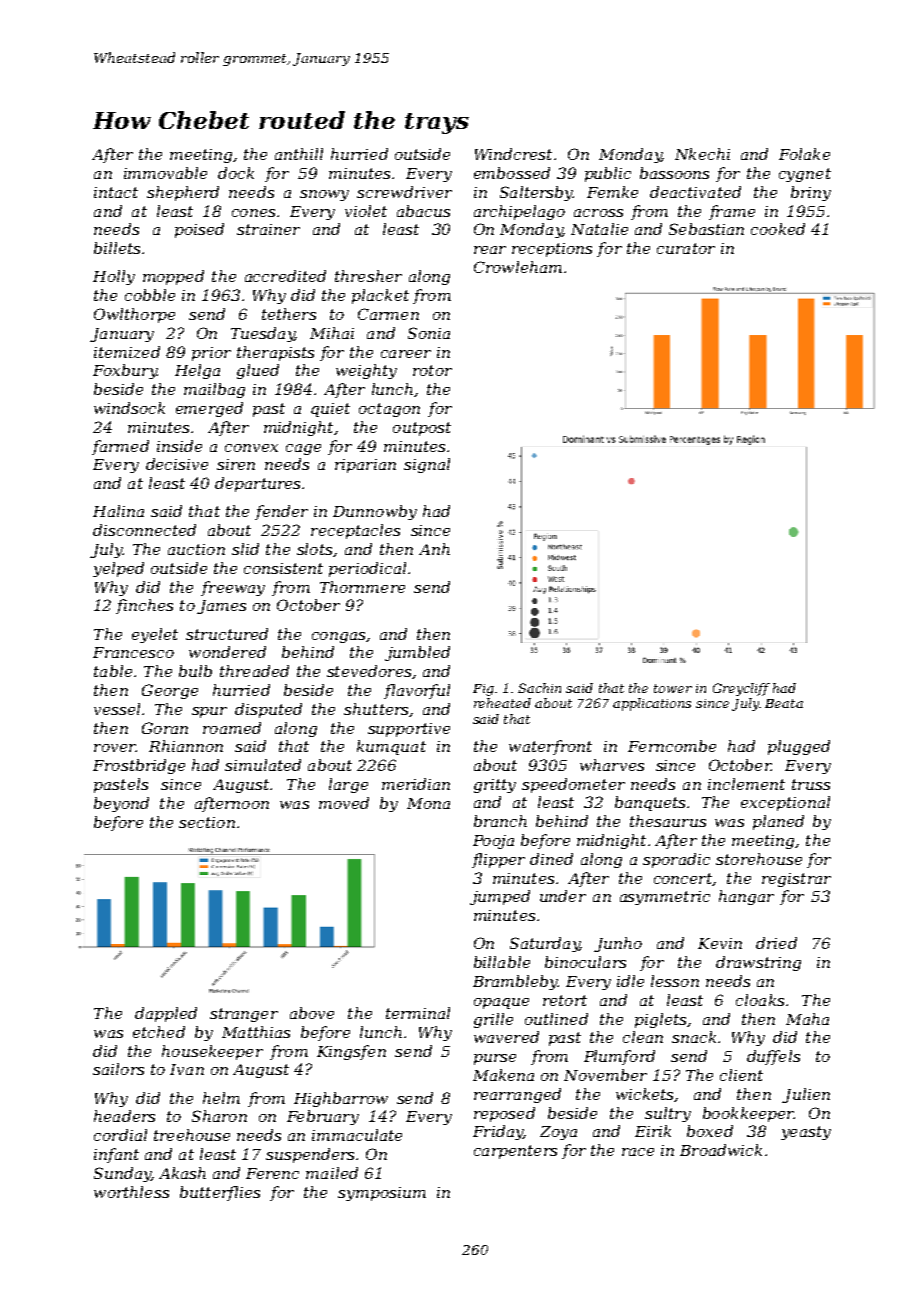 The width and height of the screenshot is (924, 1308). I want to click on Greycliff, so click(741, 689).
